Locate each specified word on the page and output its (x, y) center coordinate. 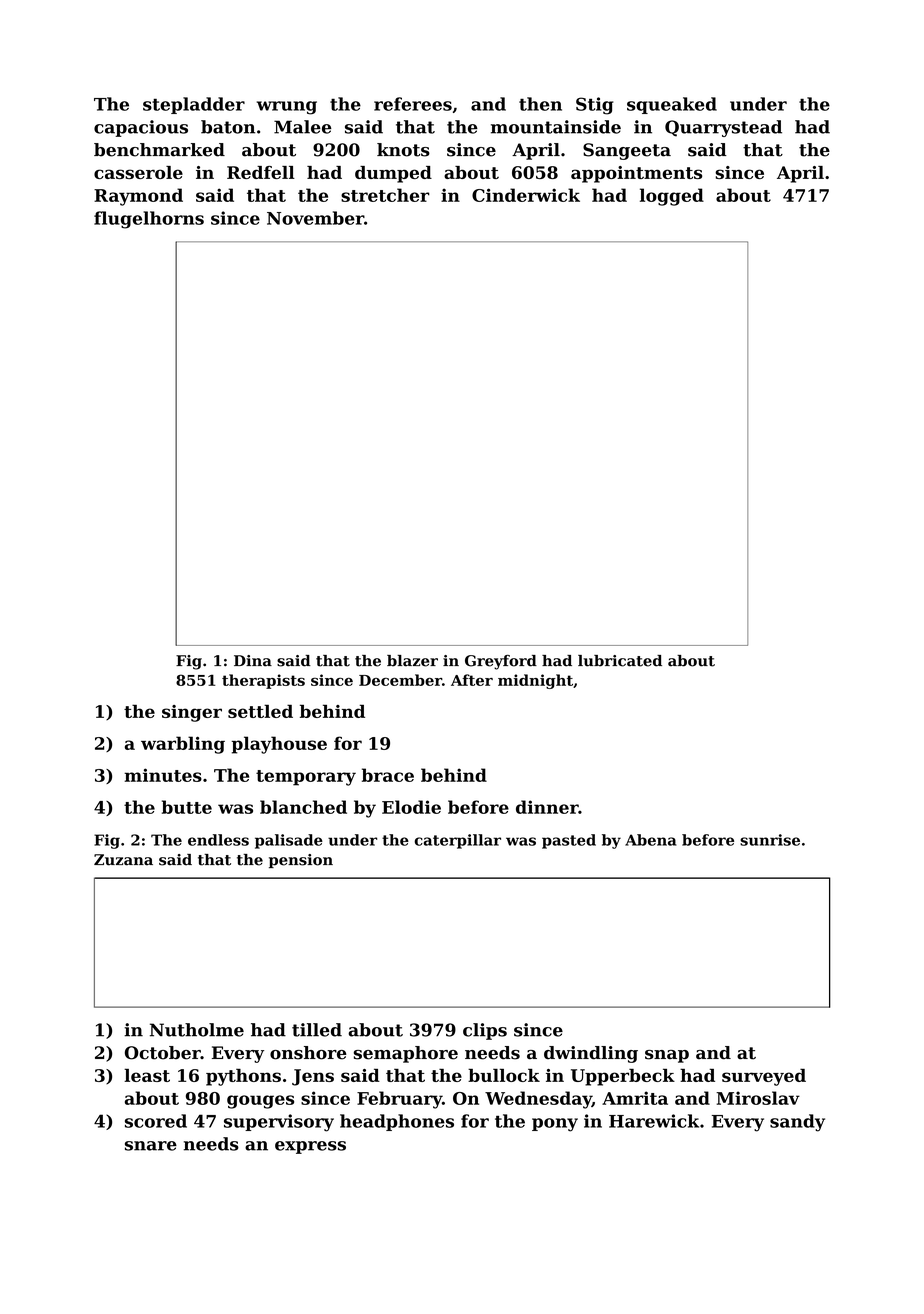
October (163, 1053)
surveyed (764, 1077)
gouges (260, 1102)
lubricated (620, 661)
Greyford (501, 662)
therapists (263, 681)
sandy (797, 1123)
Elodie (411, 807)
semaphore (406, 1054)
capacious (141, 128)
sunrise (770, 840)
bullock (504, 1075)
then (540, 104)
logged (672, 197)
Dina (253, 661)
